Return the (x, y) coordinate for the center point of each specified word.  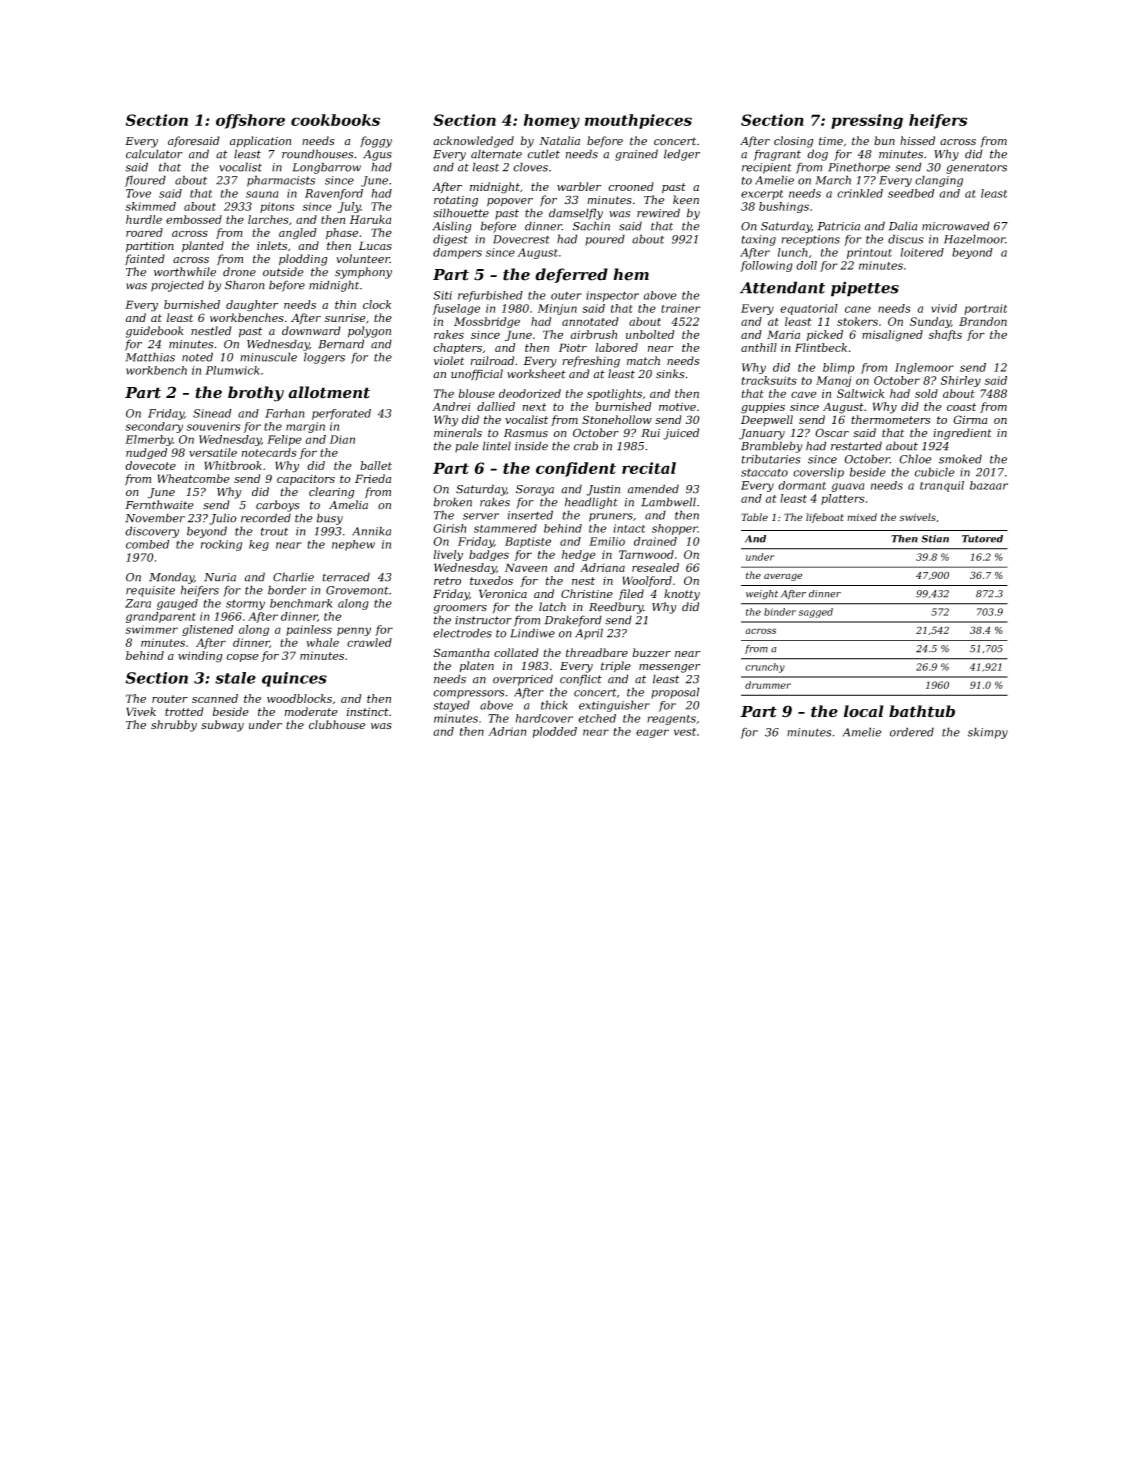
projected (177, 286)
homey (552, 121)
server (481, 516)
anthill (759, 347)
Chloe (915, 459)
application (260, 141)
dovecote (150, 465)
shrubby (174, 726)
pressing (867, 121)
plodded (555, 732)
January (762, 434)
